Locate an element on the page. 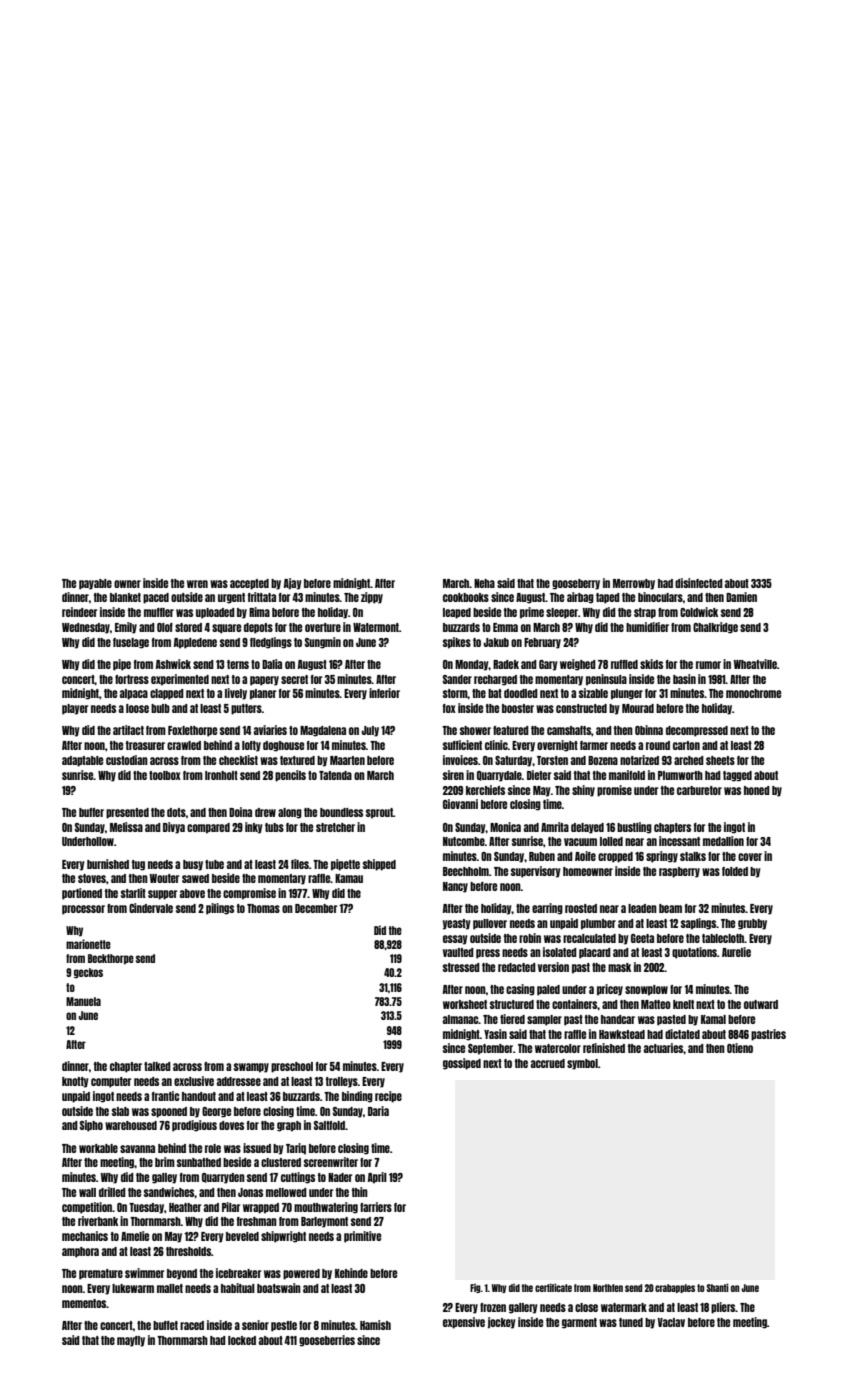  Neha is located at coordinates (484, 583).
